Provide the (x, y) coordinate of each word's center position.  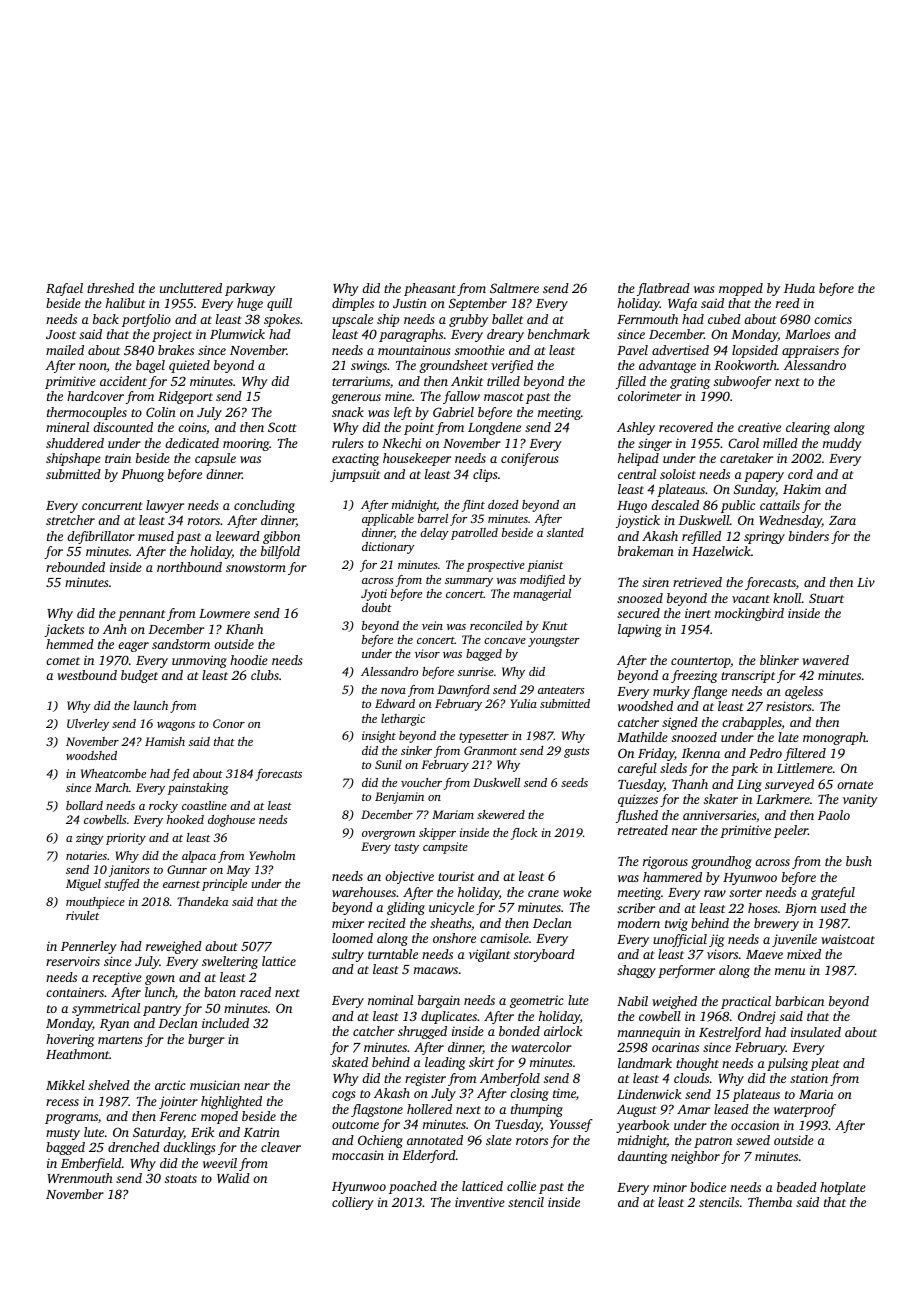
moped (219, 1117)
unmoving (199, 661)
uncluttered (191, 288)
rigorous (665, 862)
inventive (480, 1202)
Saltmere (514, 288)
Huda (799, 288)
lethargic (403, 720)
